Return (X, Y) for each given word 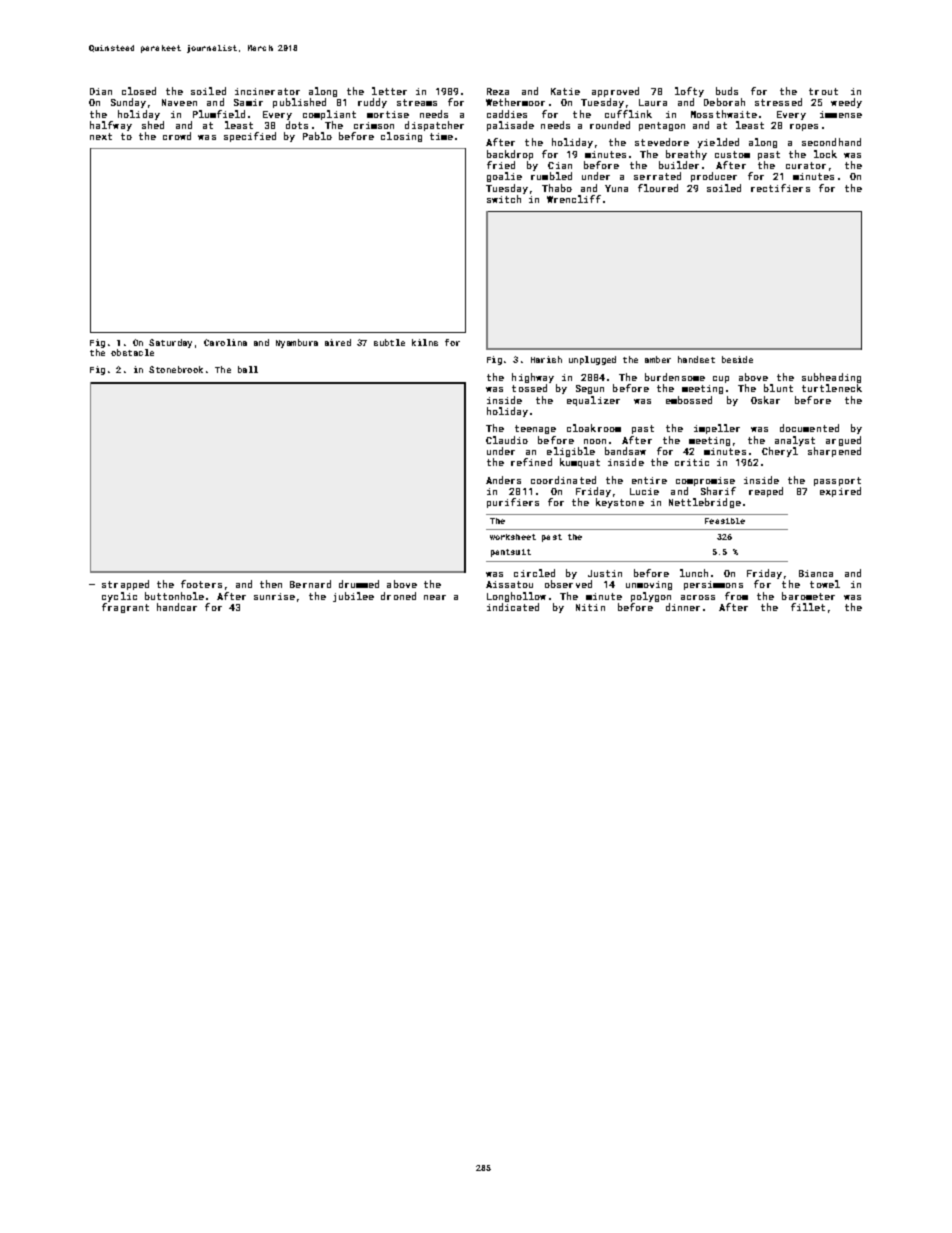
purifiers (513, 503)
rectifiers (780, 188)
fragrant (125, 608)
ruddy (372, 103)
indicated (513, 607)
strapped (125, 585)
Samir (248, 102)
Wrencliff (574, 199)
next (101, 136)
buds (727, 91)
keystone (620, 503)
